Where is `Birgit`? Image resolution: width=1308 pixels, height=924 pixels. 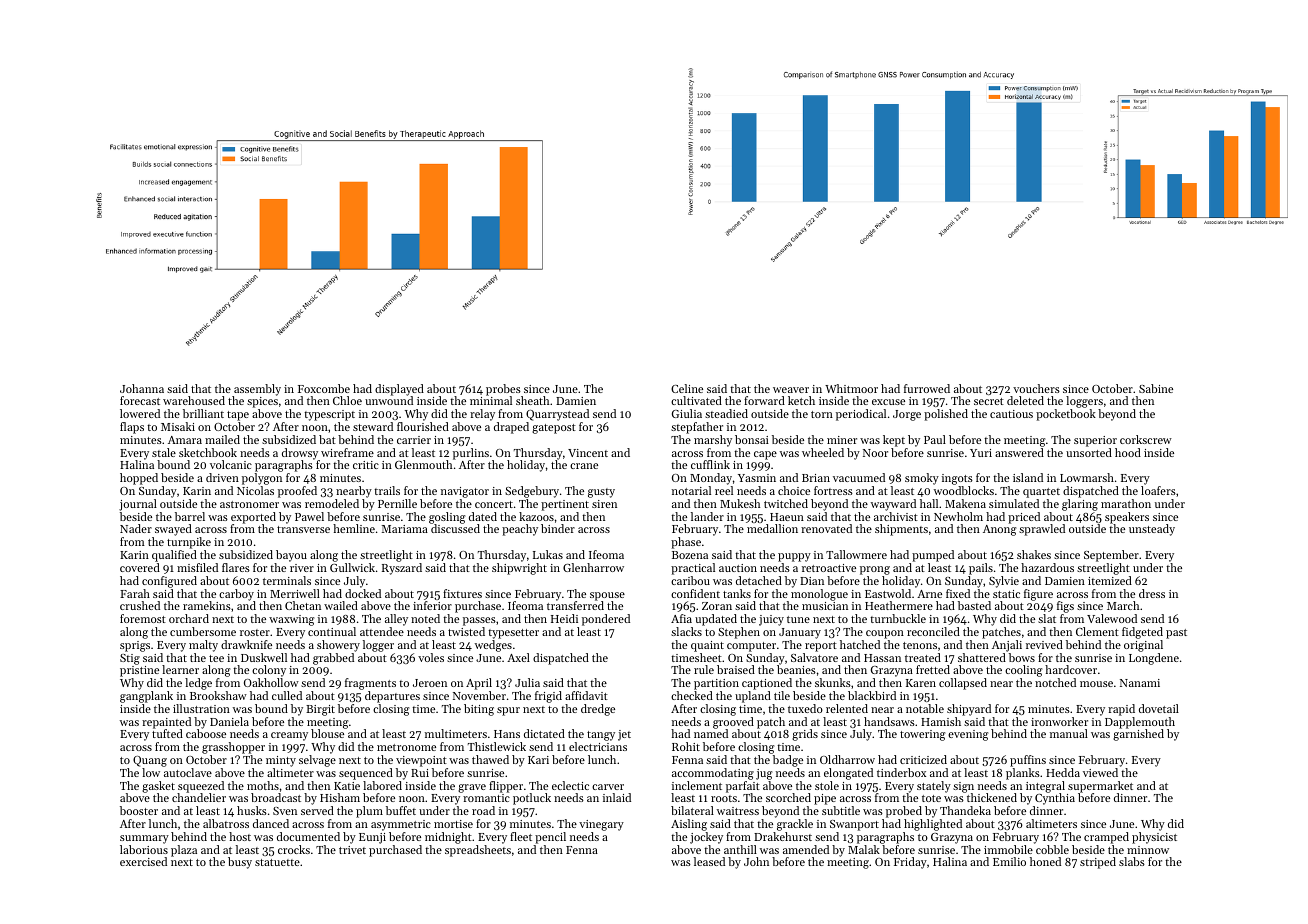 Birgit is located at coordinates (320, 710).
